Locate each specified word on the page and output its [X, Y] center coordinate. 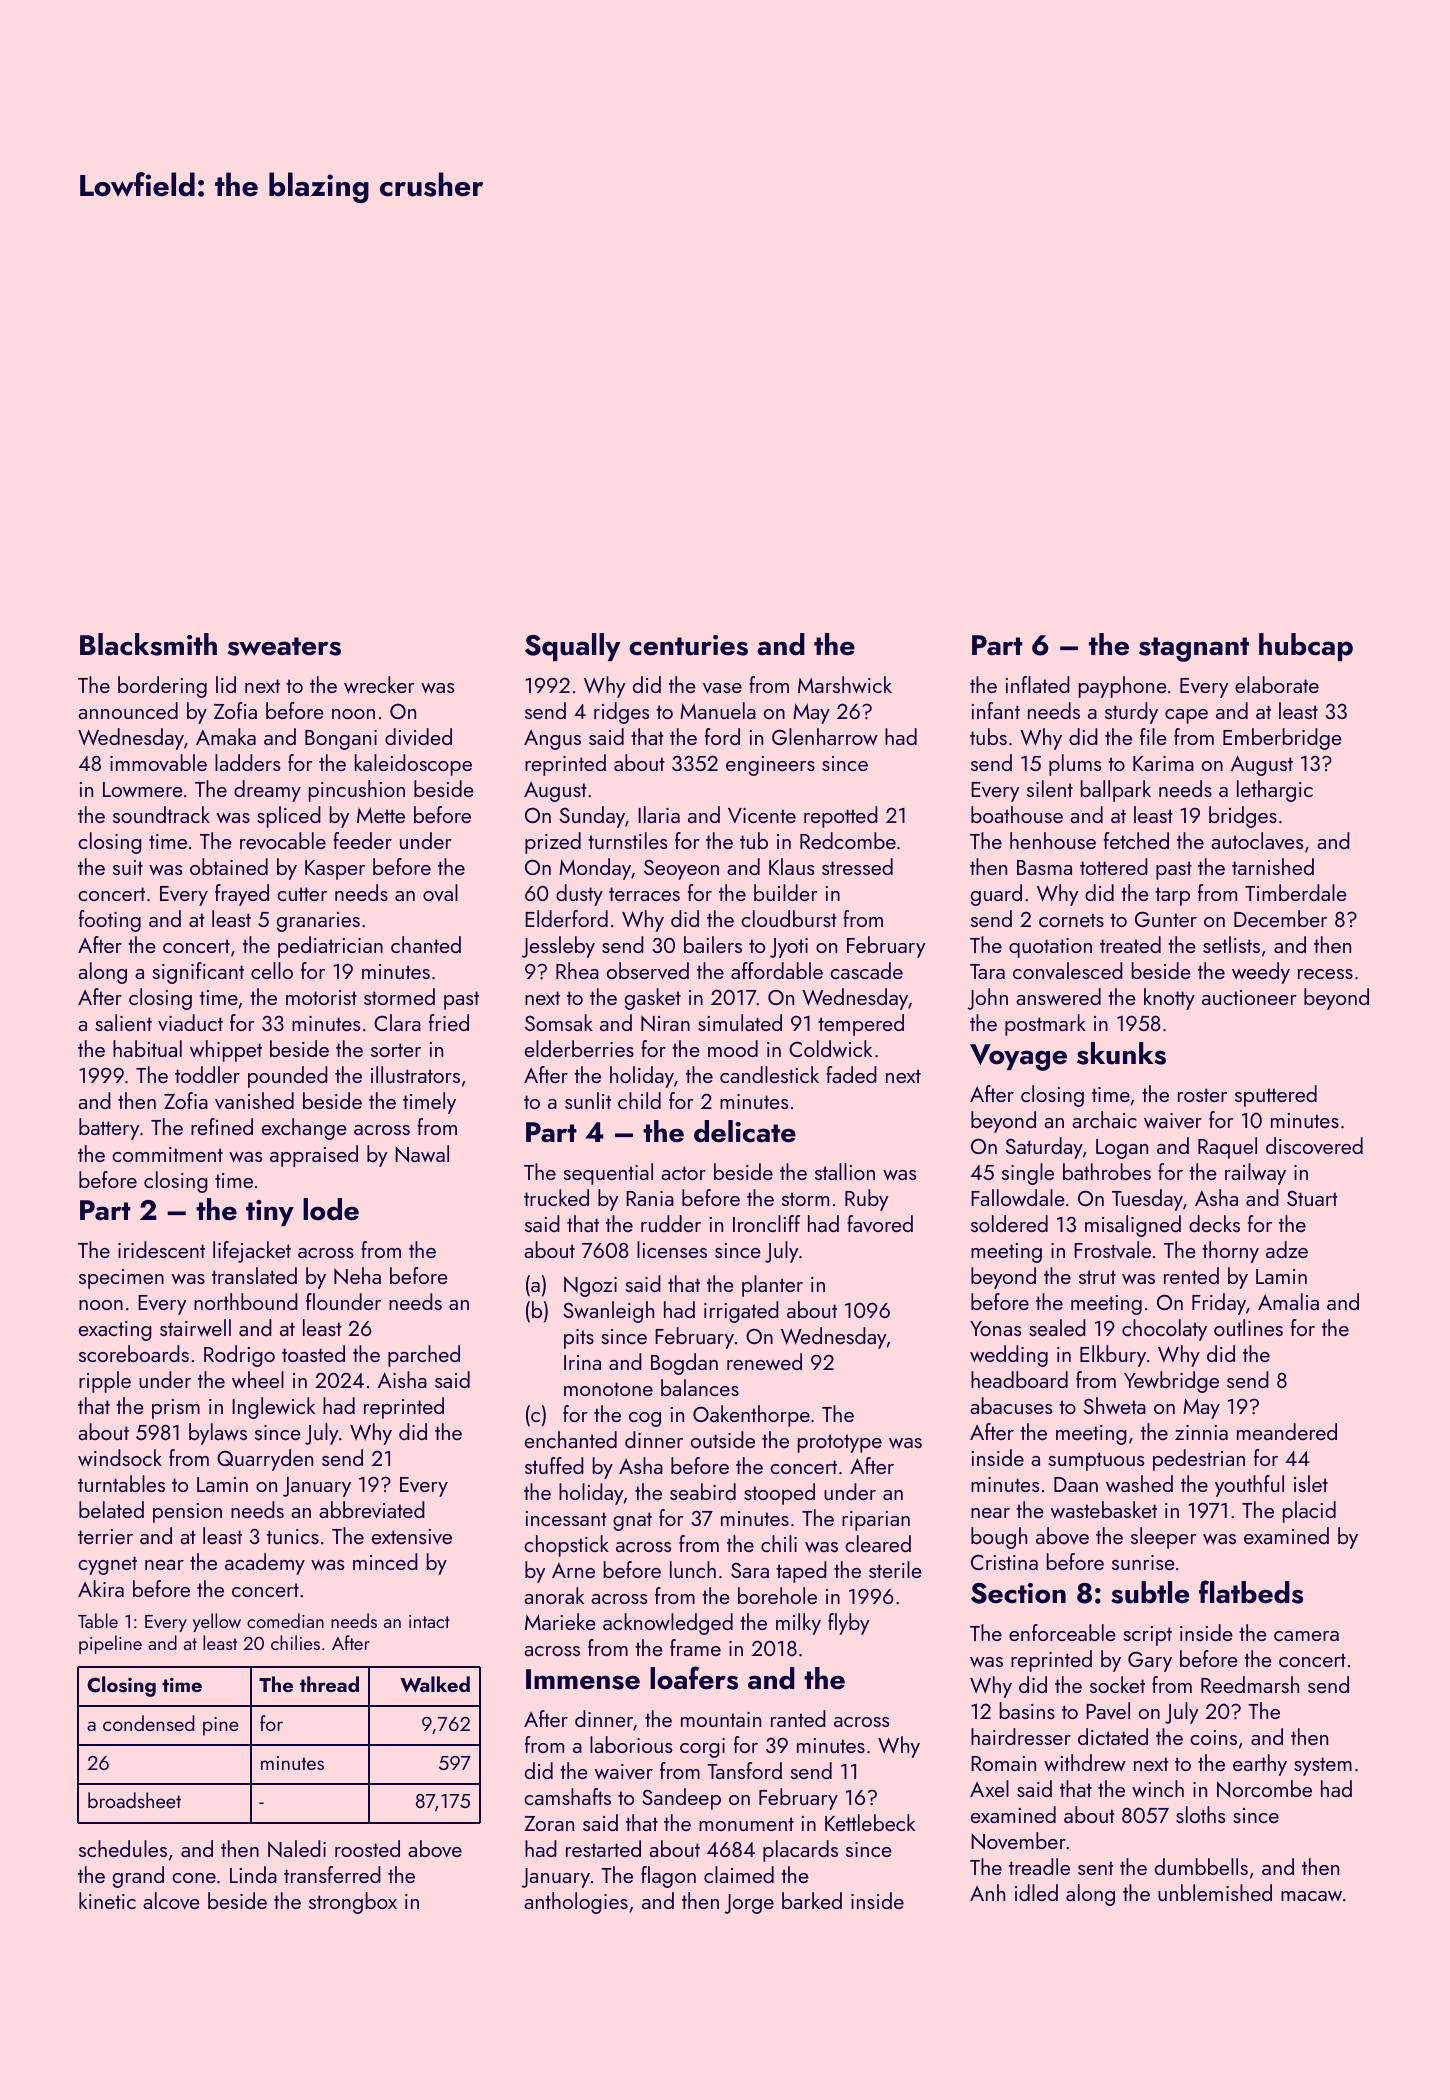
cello [272, 970]
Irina [582, 1362]
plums [1075, 765]
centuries [688, 645]
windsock [120, 1457]
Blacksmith [148, 644]
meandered [1287, 1431]
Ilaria [659, 814]
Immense [583, 1679]
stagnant [1194, 649]
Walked [435, 1684]
